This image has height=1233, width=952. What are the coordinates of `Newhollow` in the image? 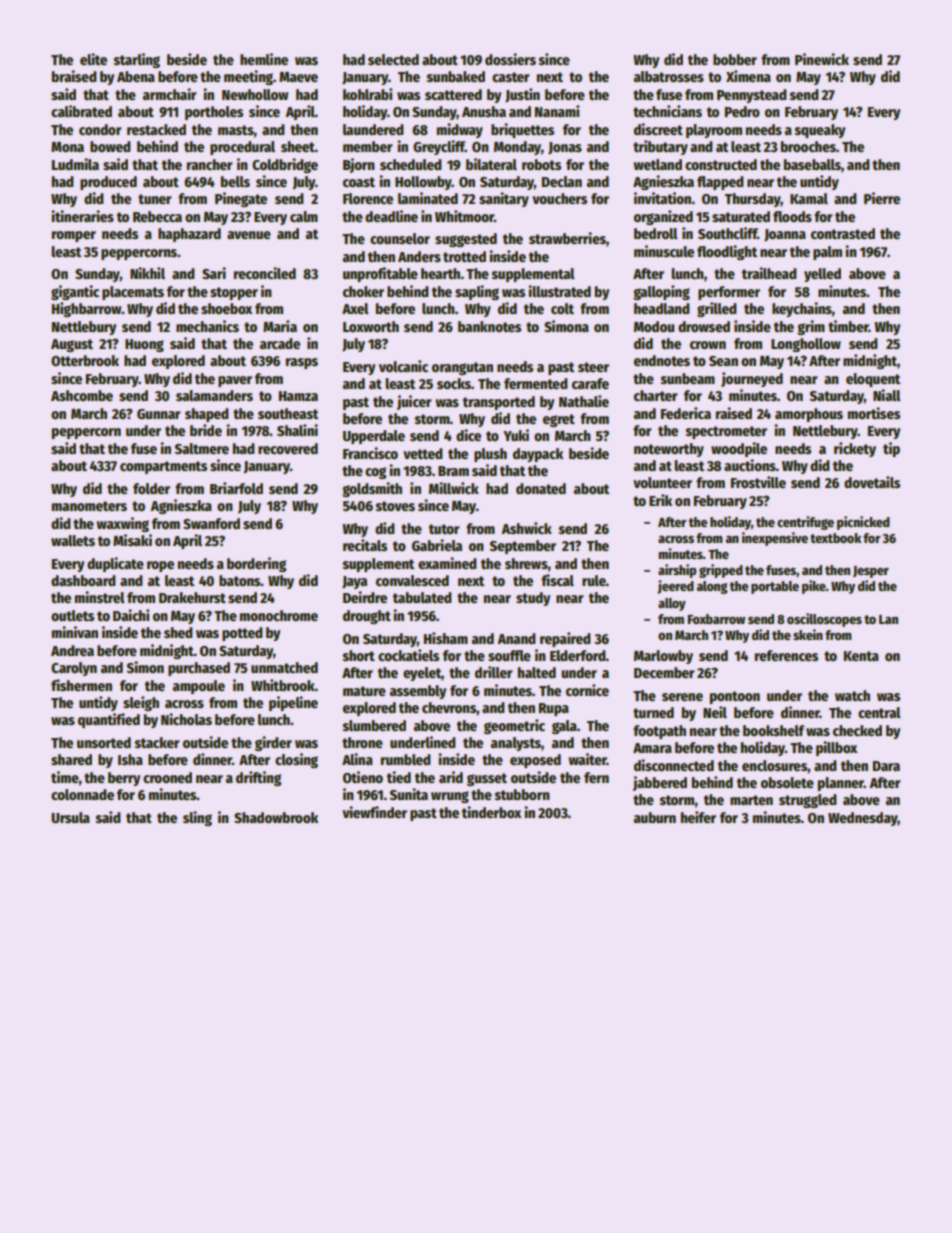 It's located at (255, 94).
